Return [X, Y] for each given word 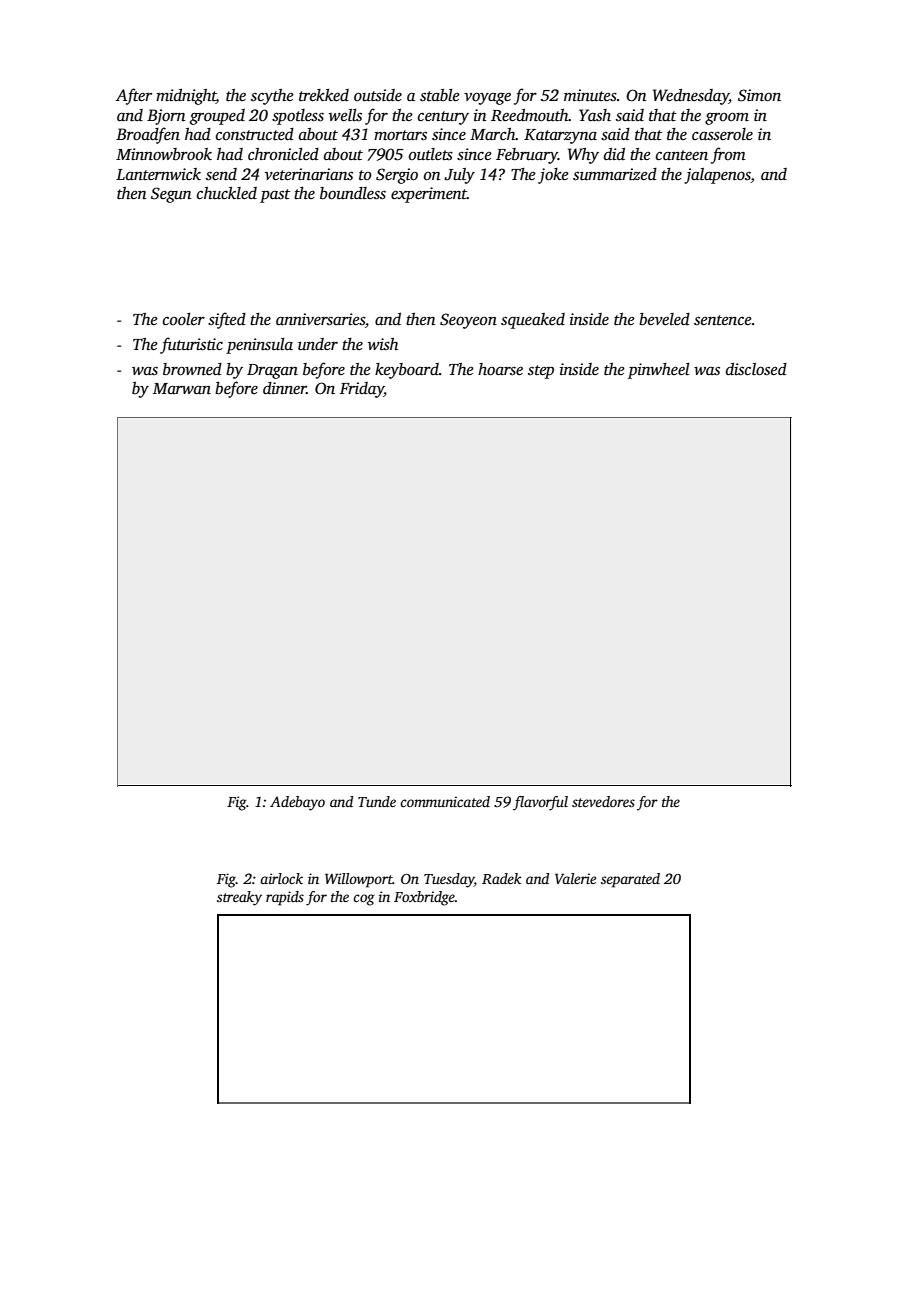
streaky [239, 898]
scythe [272, 97]
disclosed [756, 369]
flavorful [540, 803]
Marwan [182, 389]
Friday [362, 390]
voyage [487, 99]
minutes [590, 95]
